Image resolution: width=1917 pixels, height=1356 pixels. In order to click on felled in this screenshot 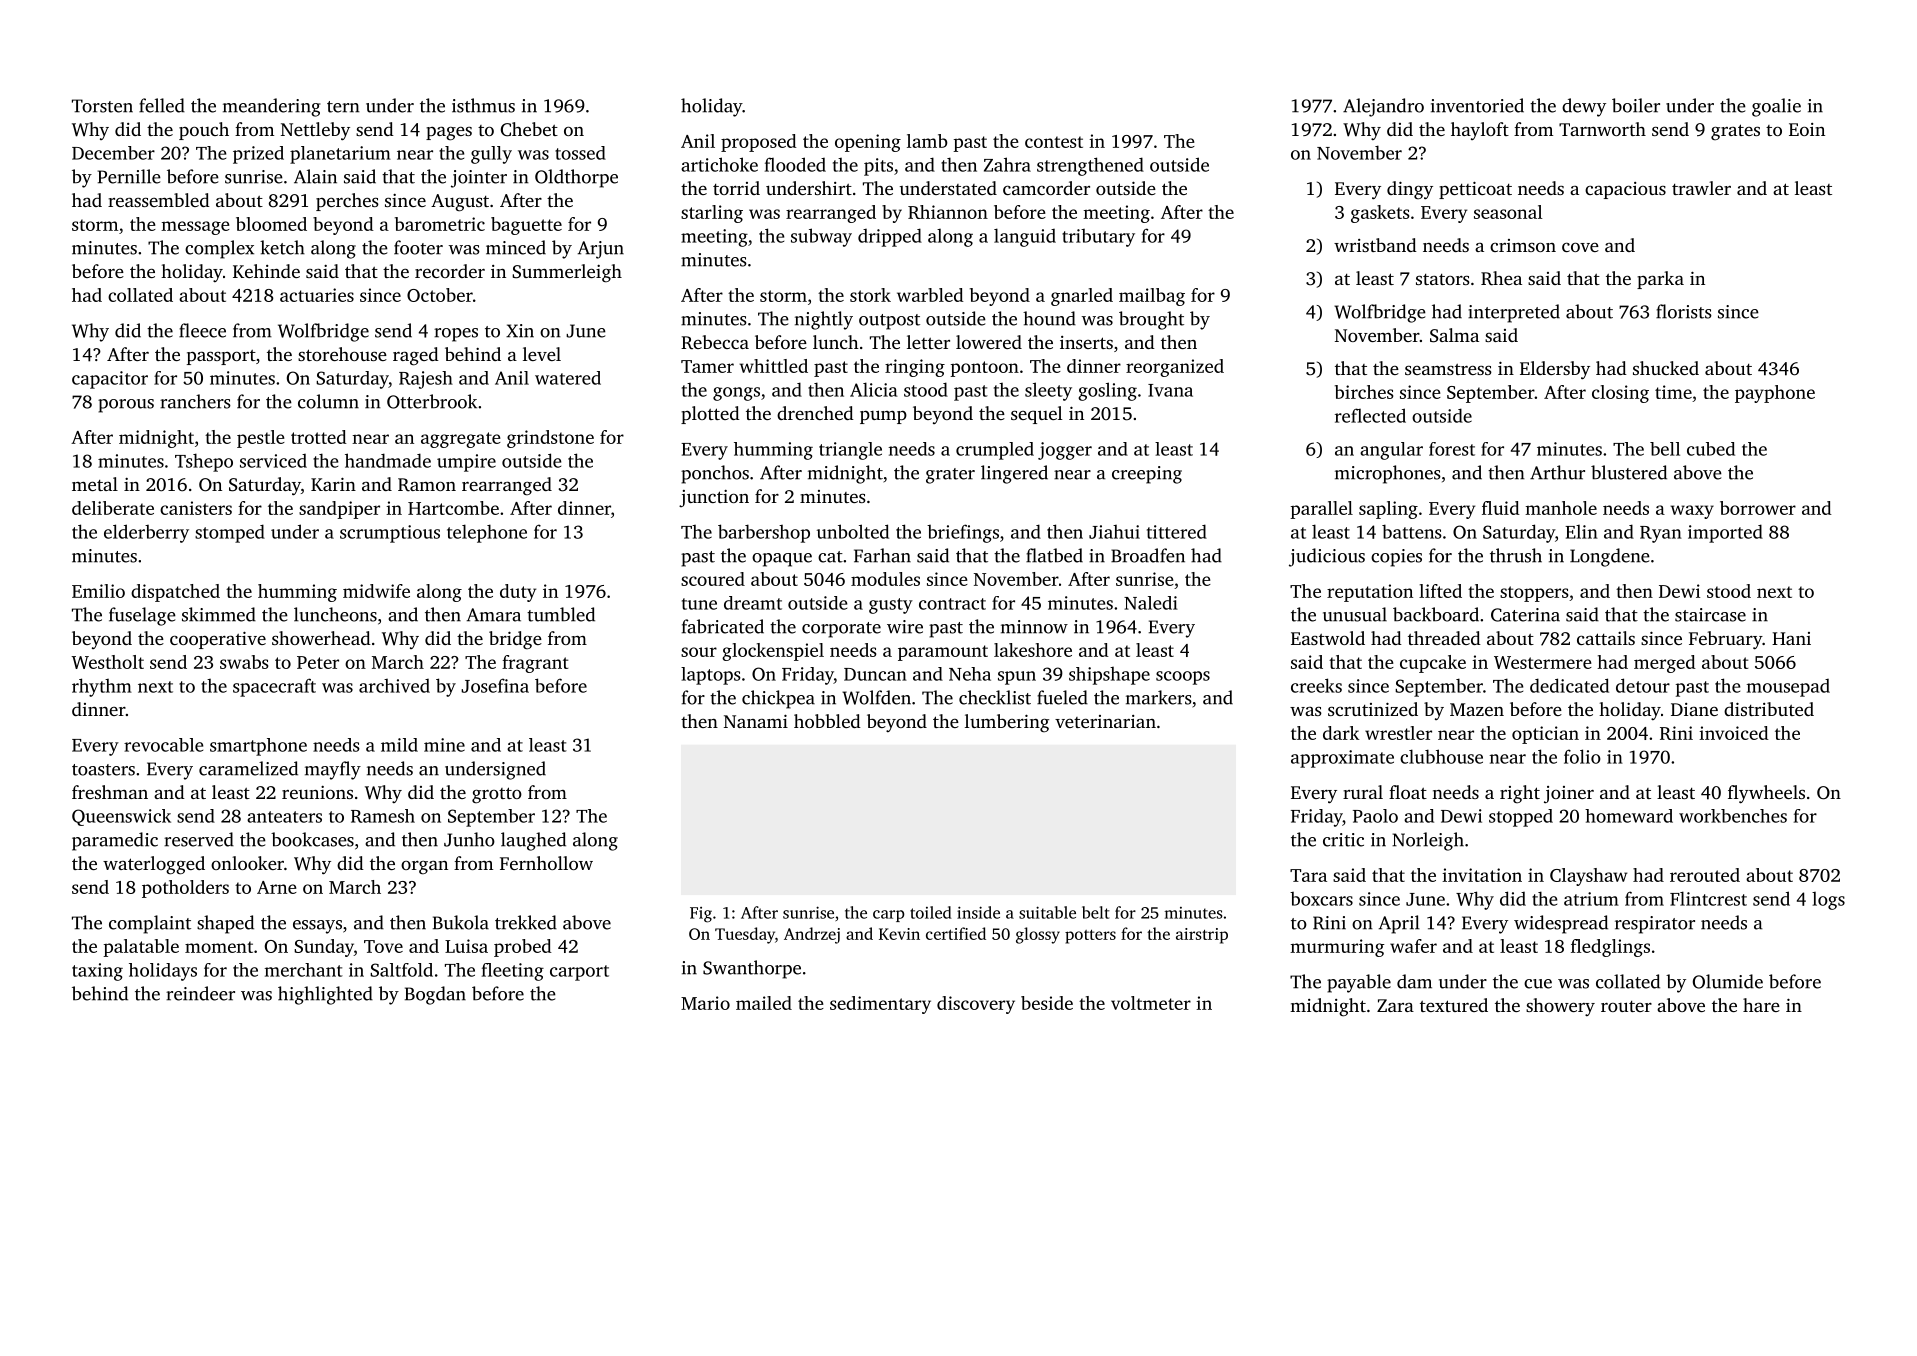, I will do `click(162, 105)`.
